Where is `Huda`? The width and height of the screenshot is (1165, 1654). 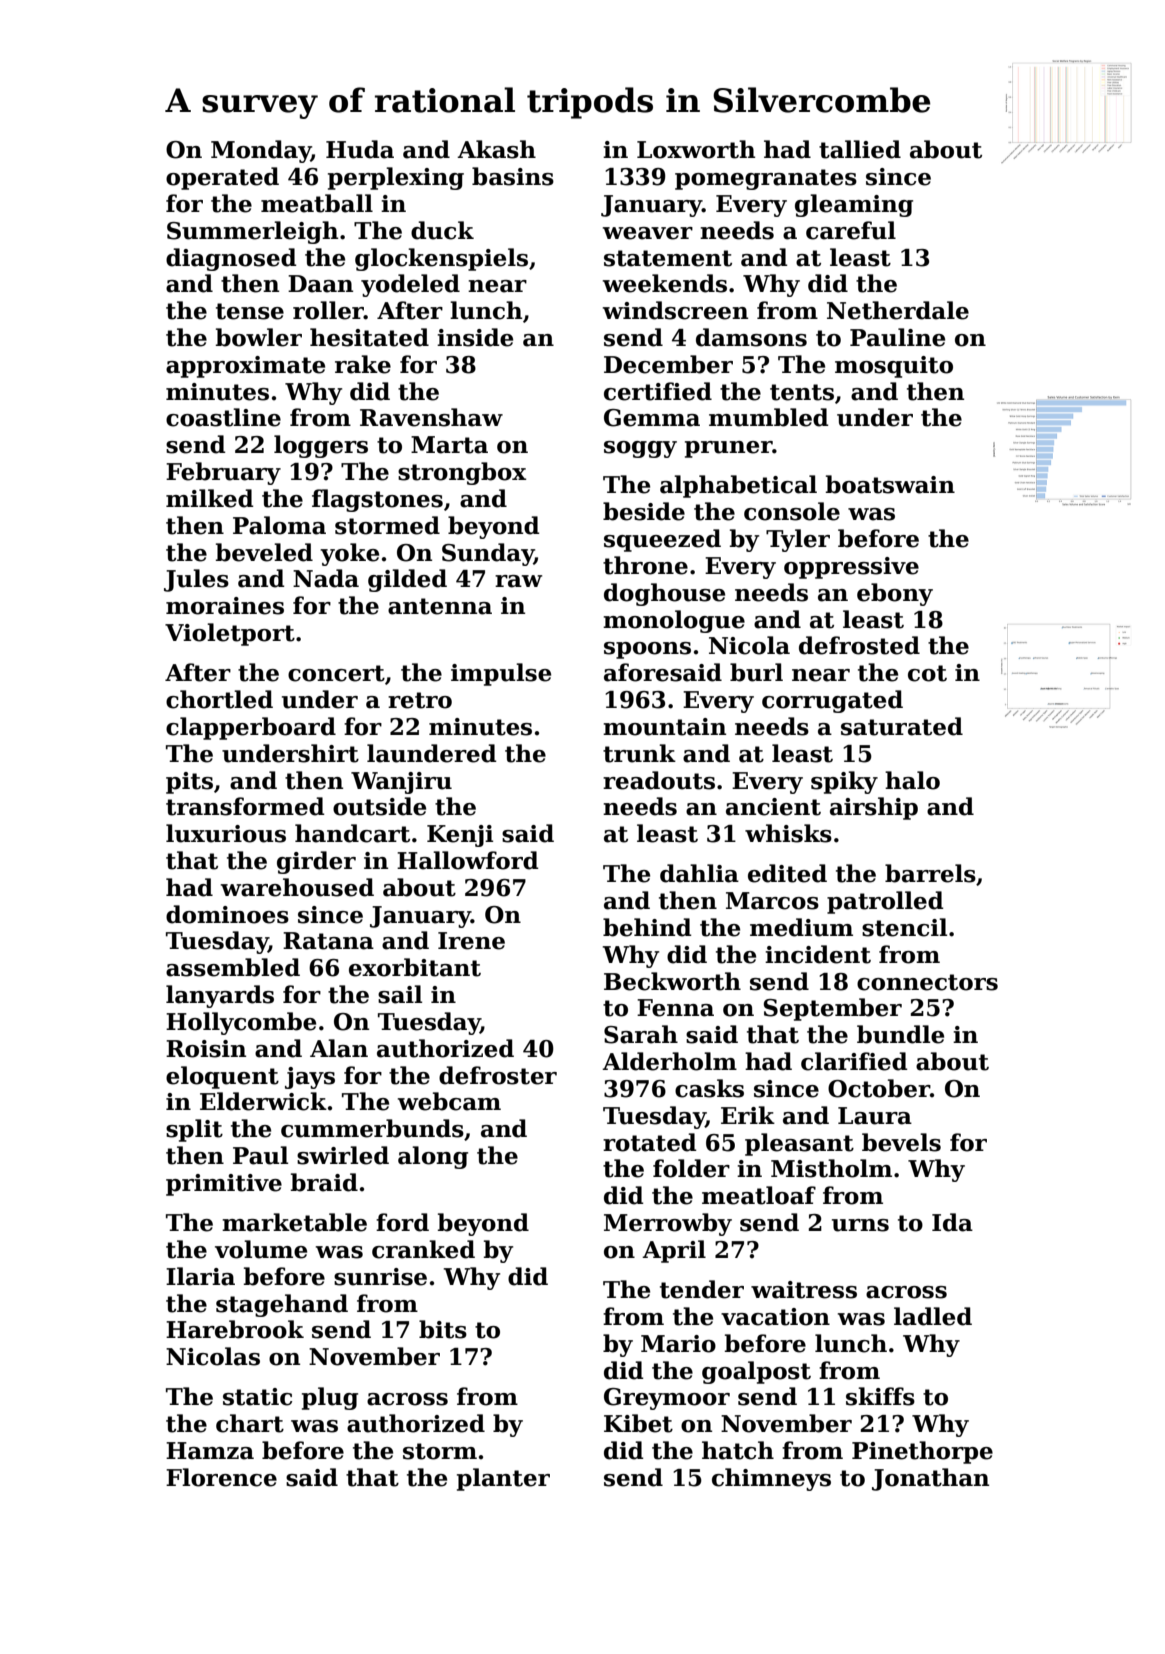
Huda is located at coordinates (360, 149).
